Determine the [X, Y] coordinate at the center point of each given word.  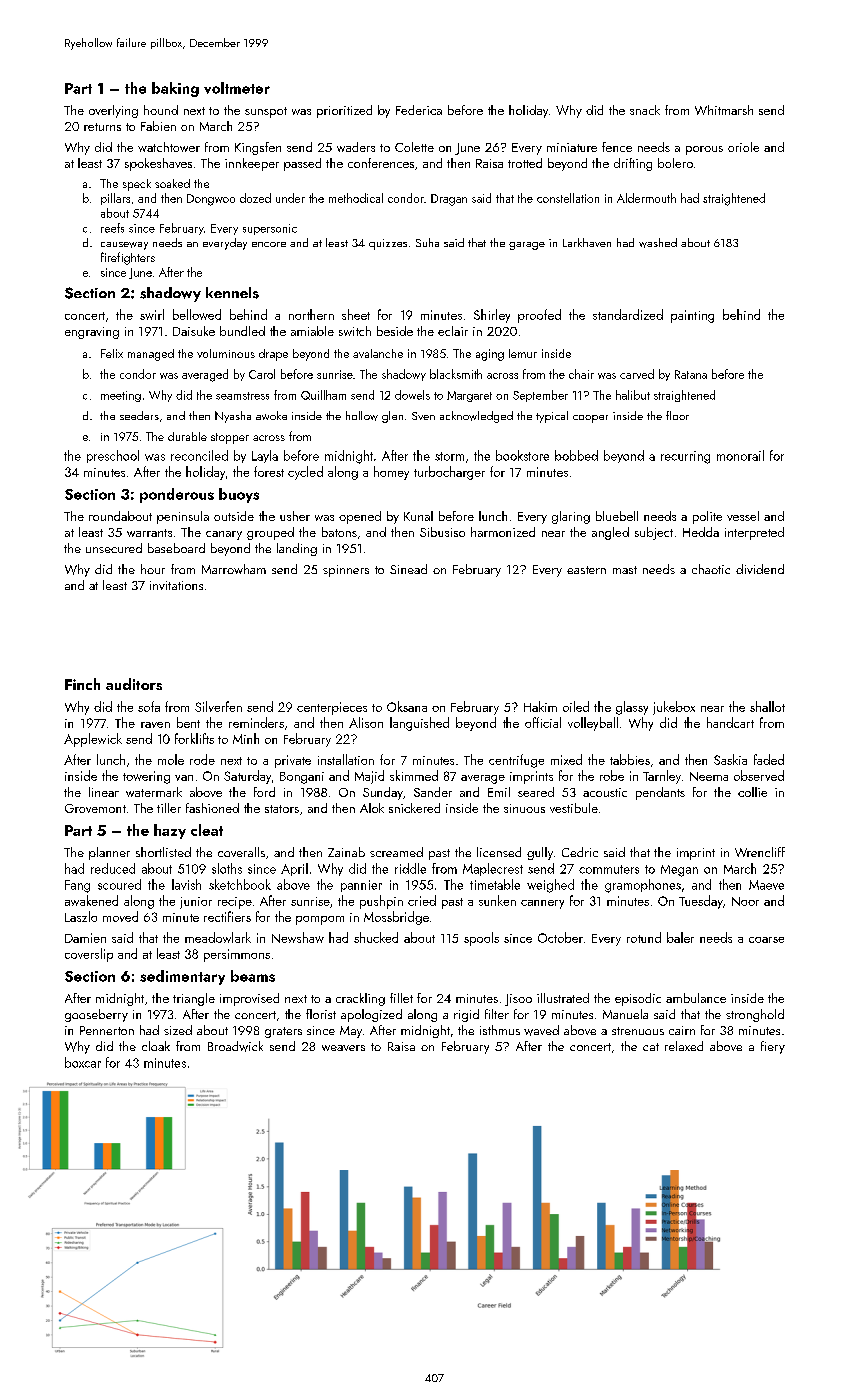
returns [102, 127]
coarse [766, 940]
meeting [121, 396]
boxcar [83, 1062]
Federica [419, 110]
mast [625, 570]
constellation [568, 198]
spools [481, 939]
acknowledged [476, 417]
